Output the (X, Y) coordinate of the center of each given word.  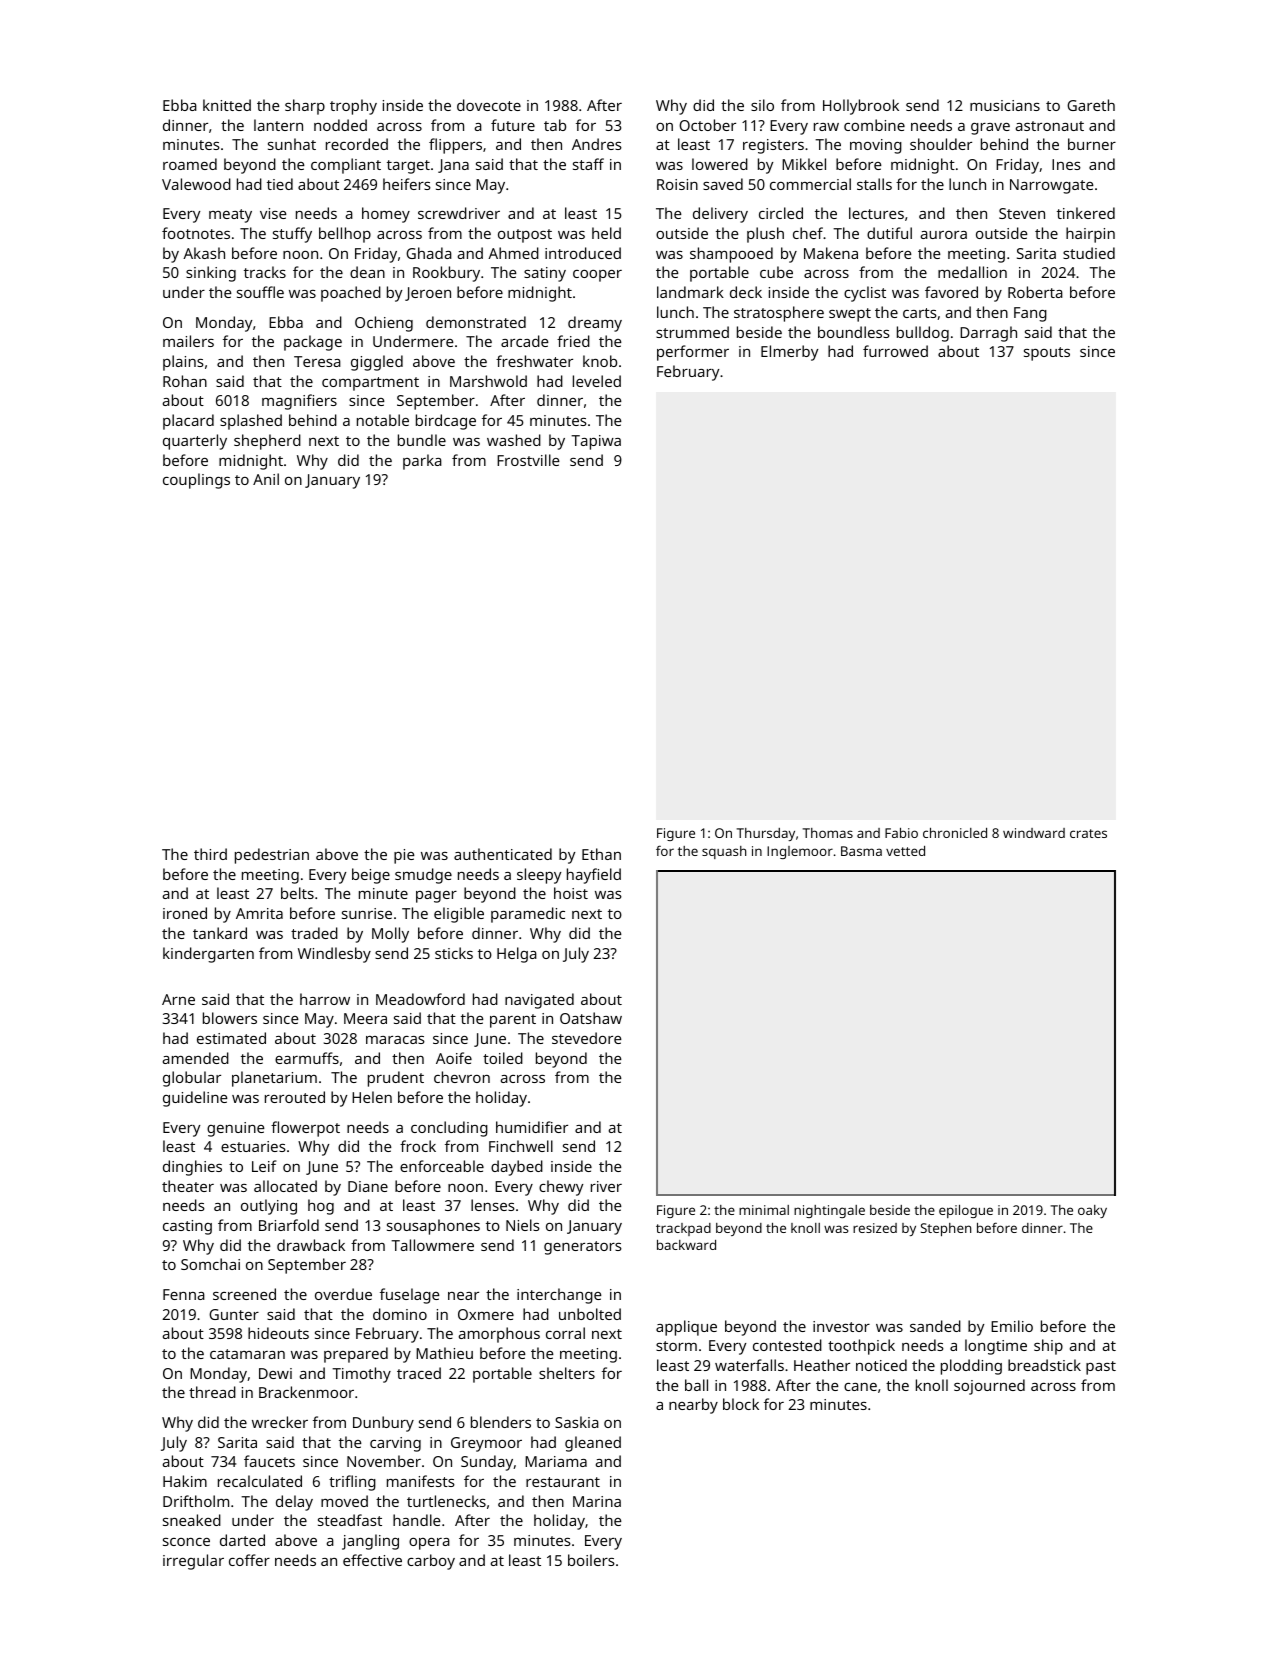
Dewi (275, 1373)
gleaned (593, 1444)
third (210, 854)
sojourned (989, 1387)
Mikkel (804, 164)
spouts (1047, 354)
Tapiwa (596, 442)
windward (1034, 833)
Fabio (901, 833)
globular (192, 1079)
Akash (204, 253)
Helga (517, 955)
